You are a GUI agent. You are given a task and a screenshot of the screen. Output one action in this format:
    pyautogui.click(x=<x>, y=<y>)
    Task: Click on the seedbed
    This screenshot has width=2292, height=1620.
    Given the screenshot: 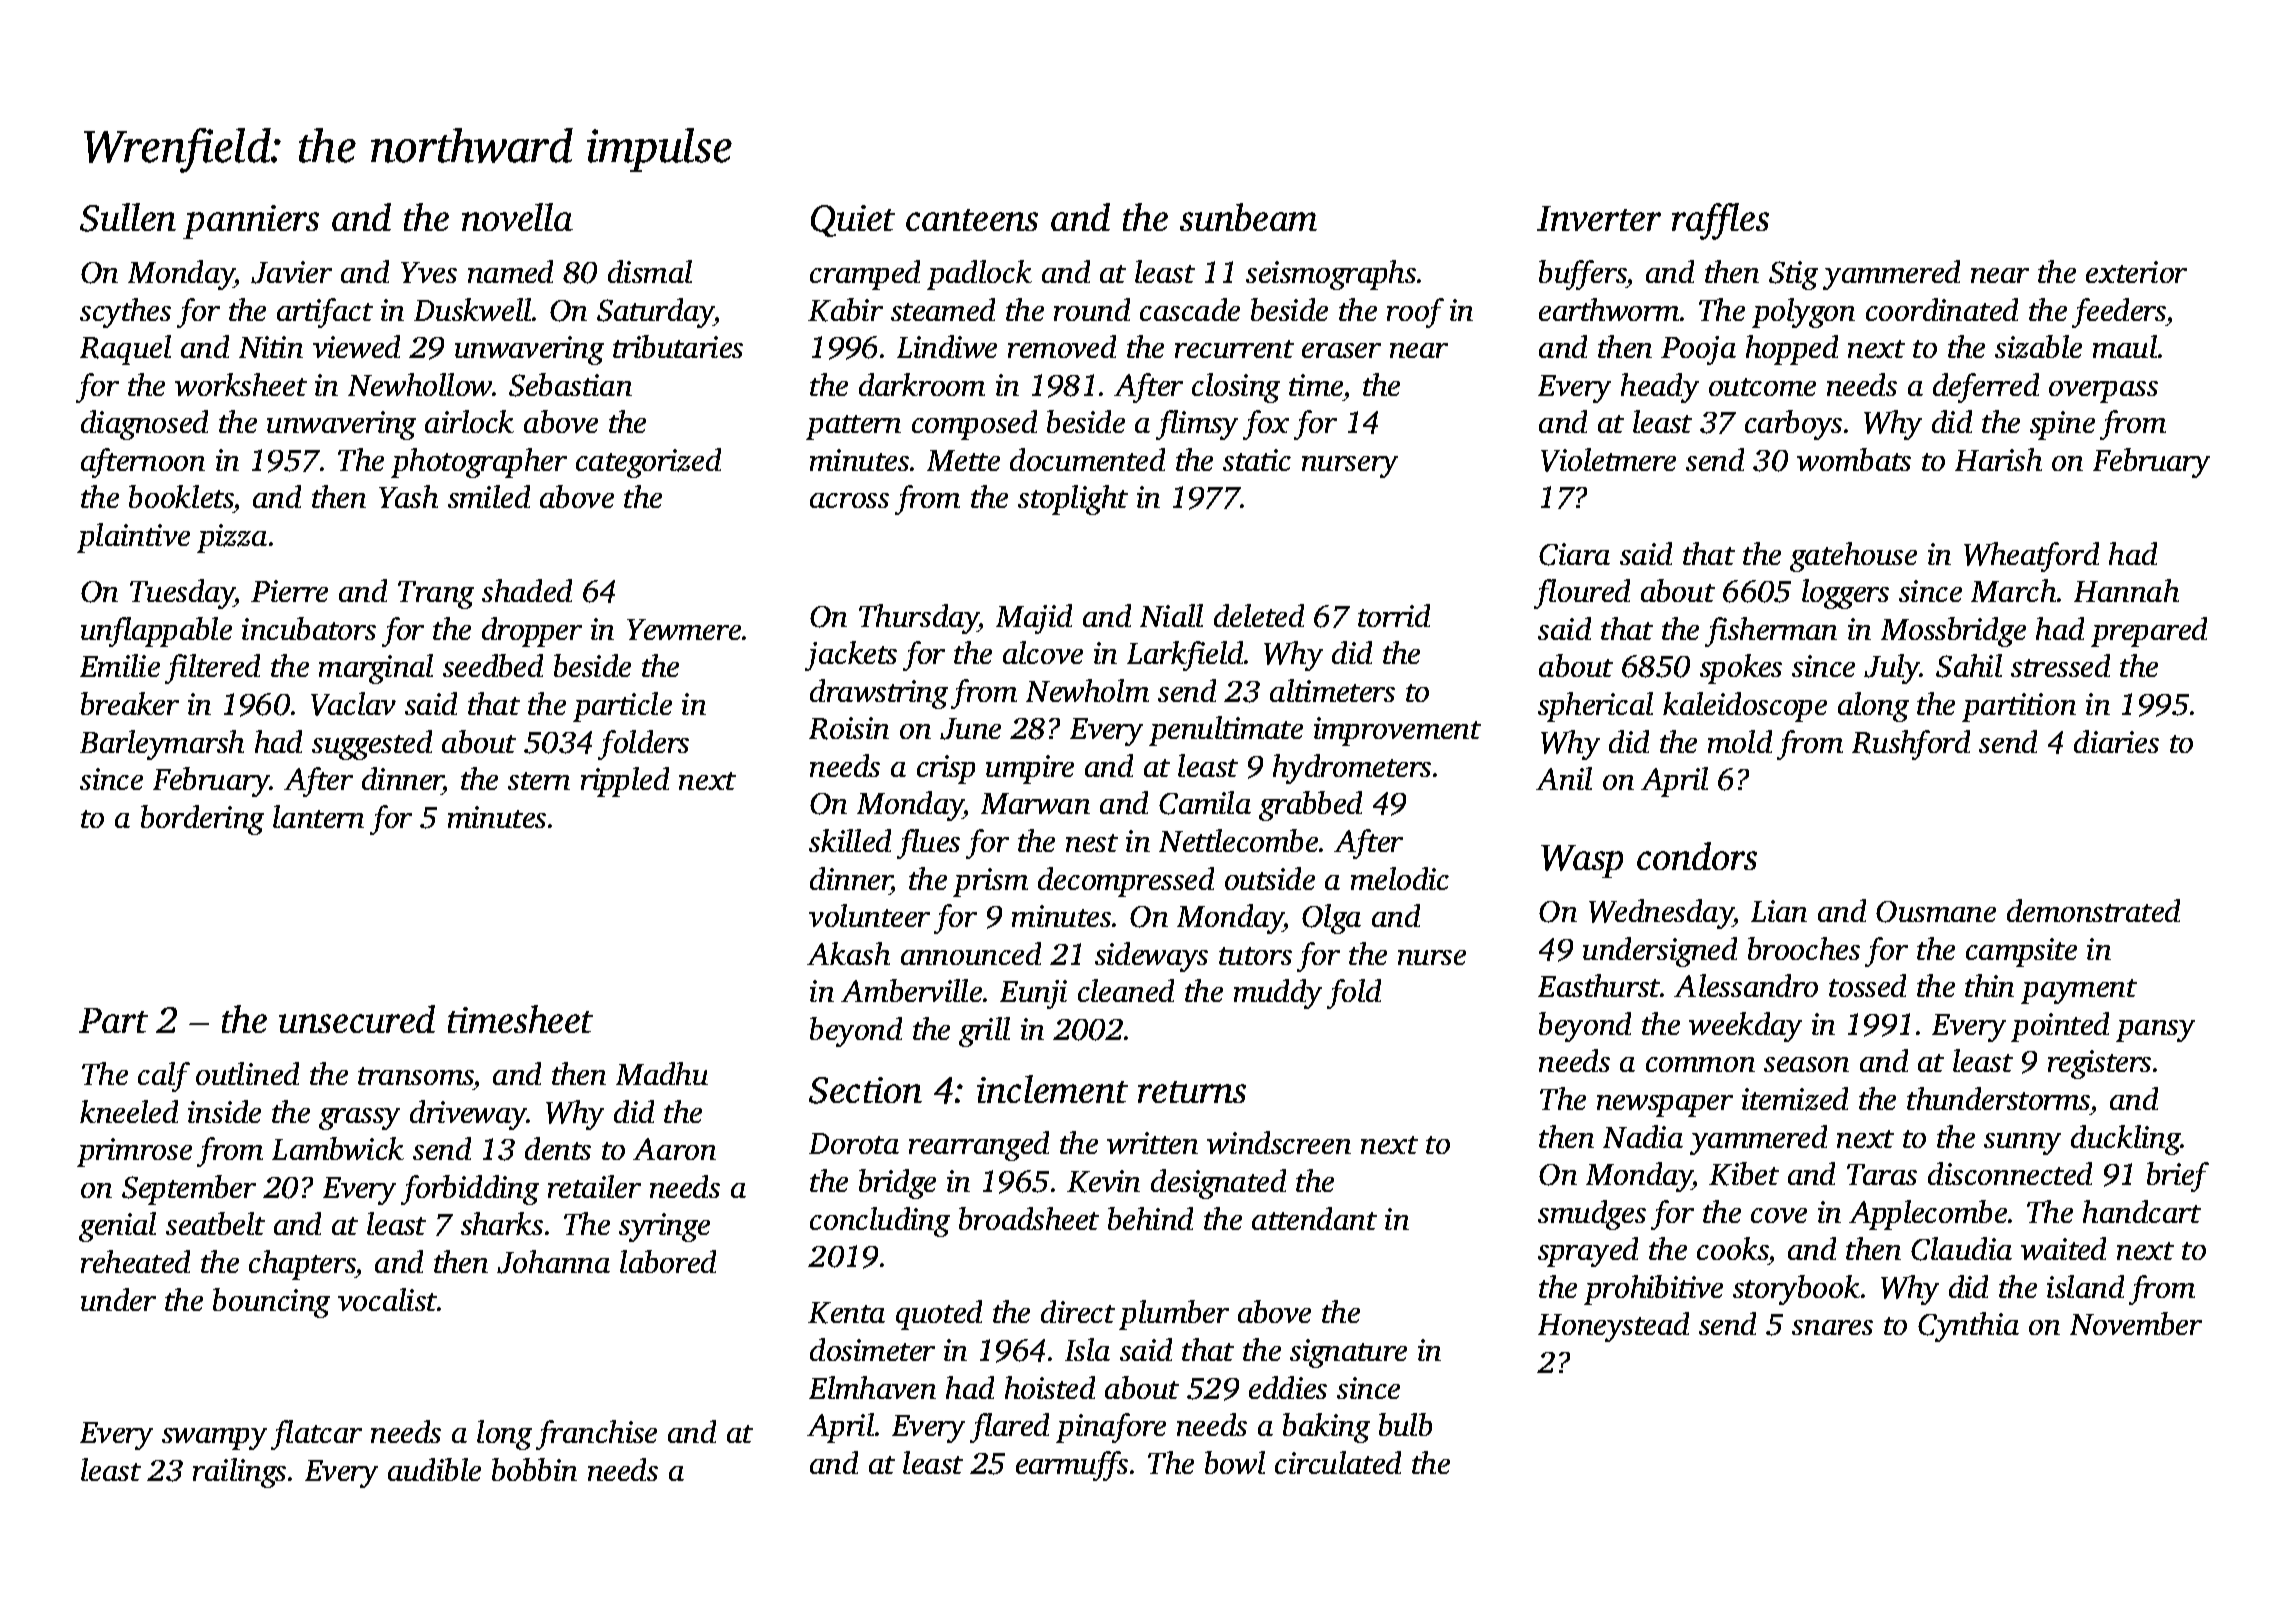 What is the action you would take?
    pyautogui.click(x=493, y=665)
